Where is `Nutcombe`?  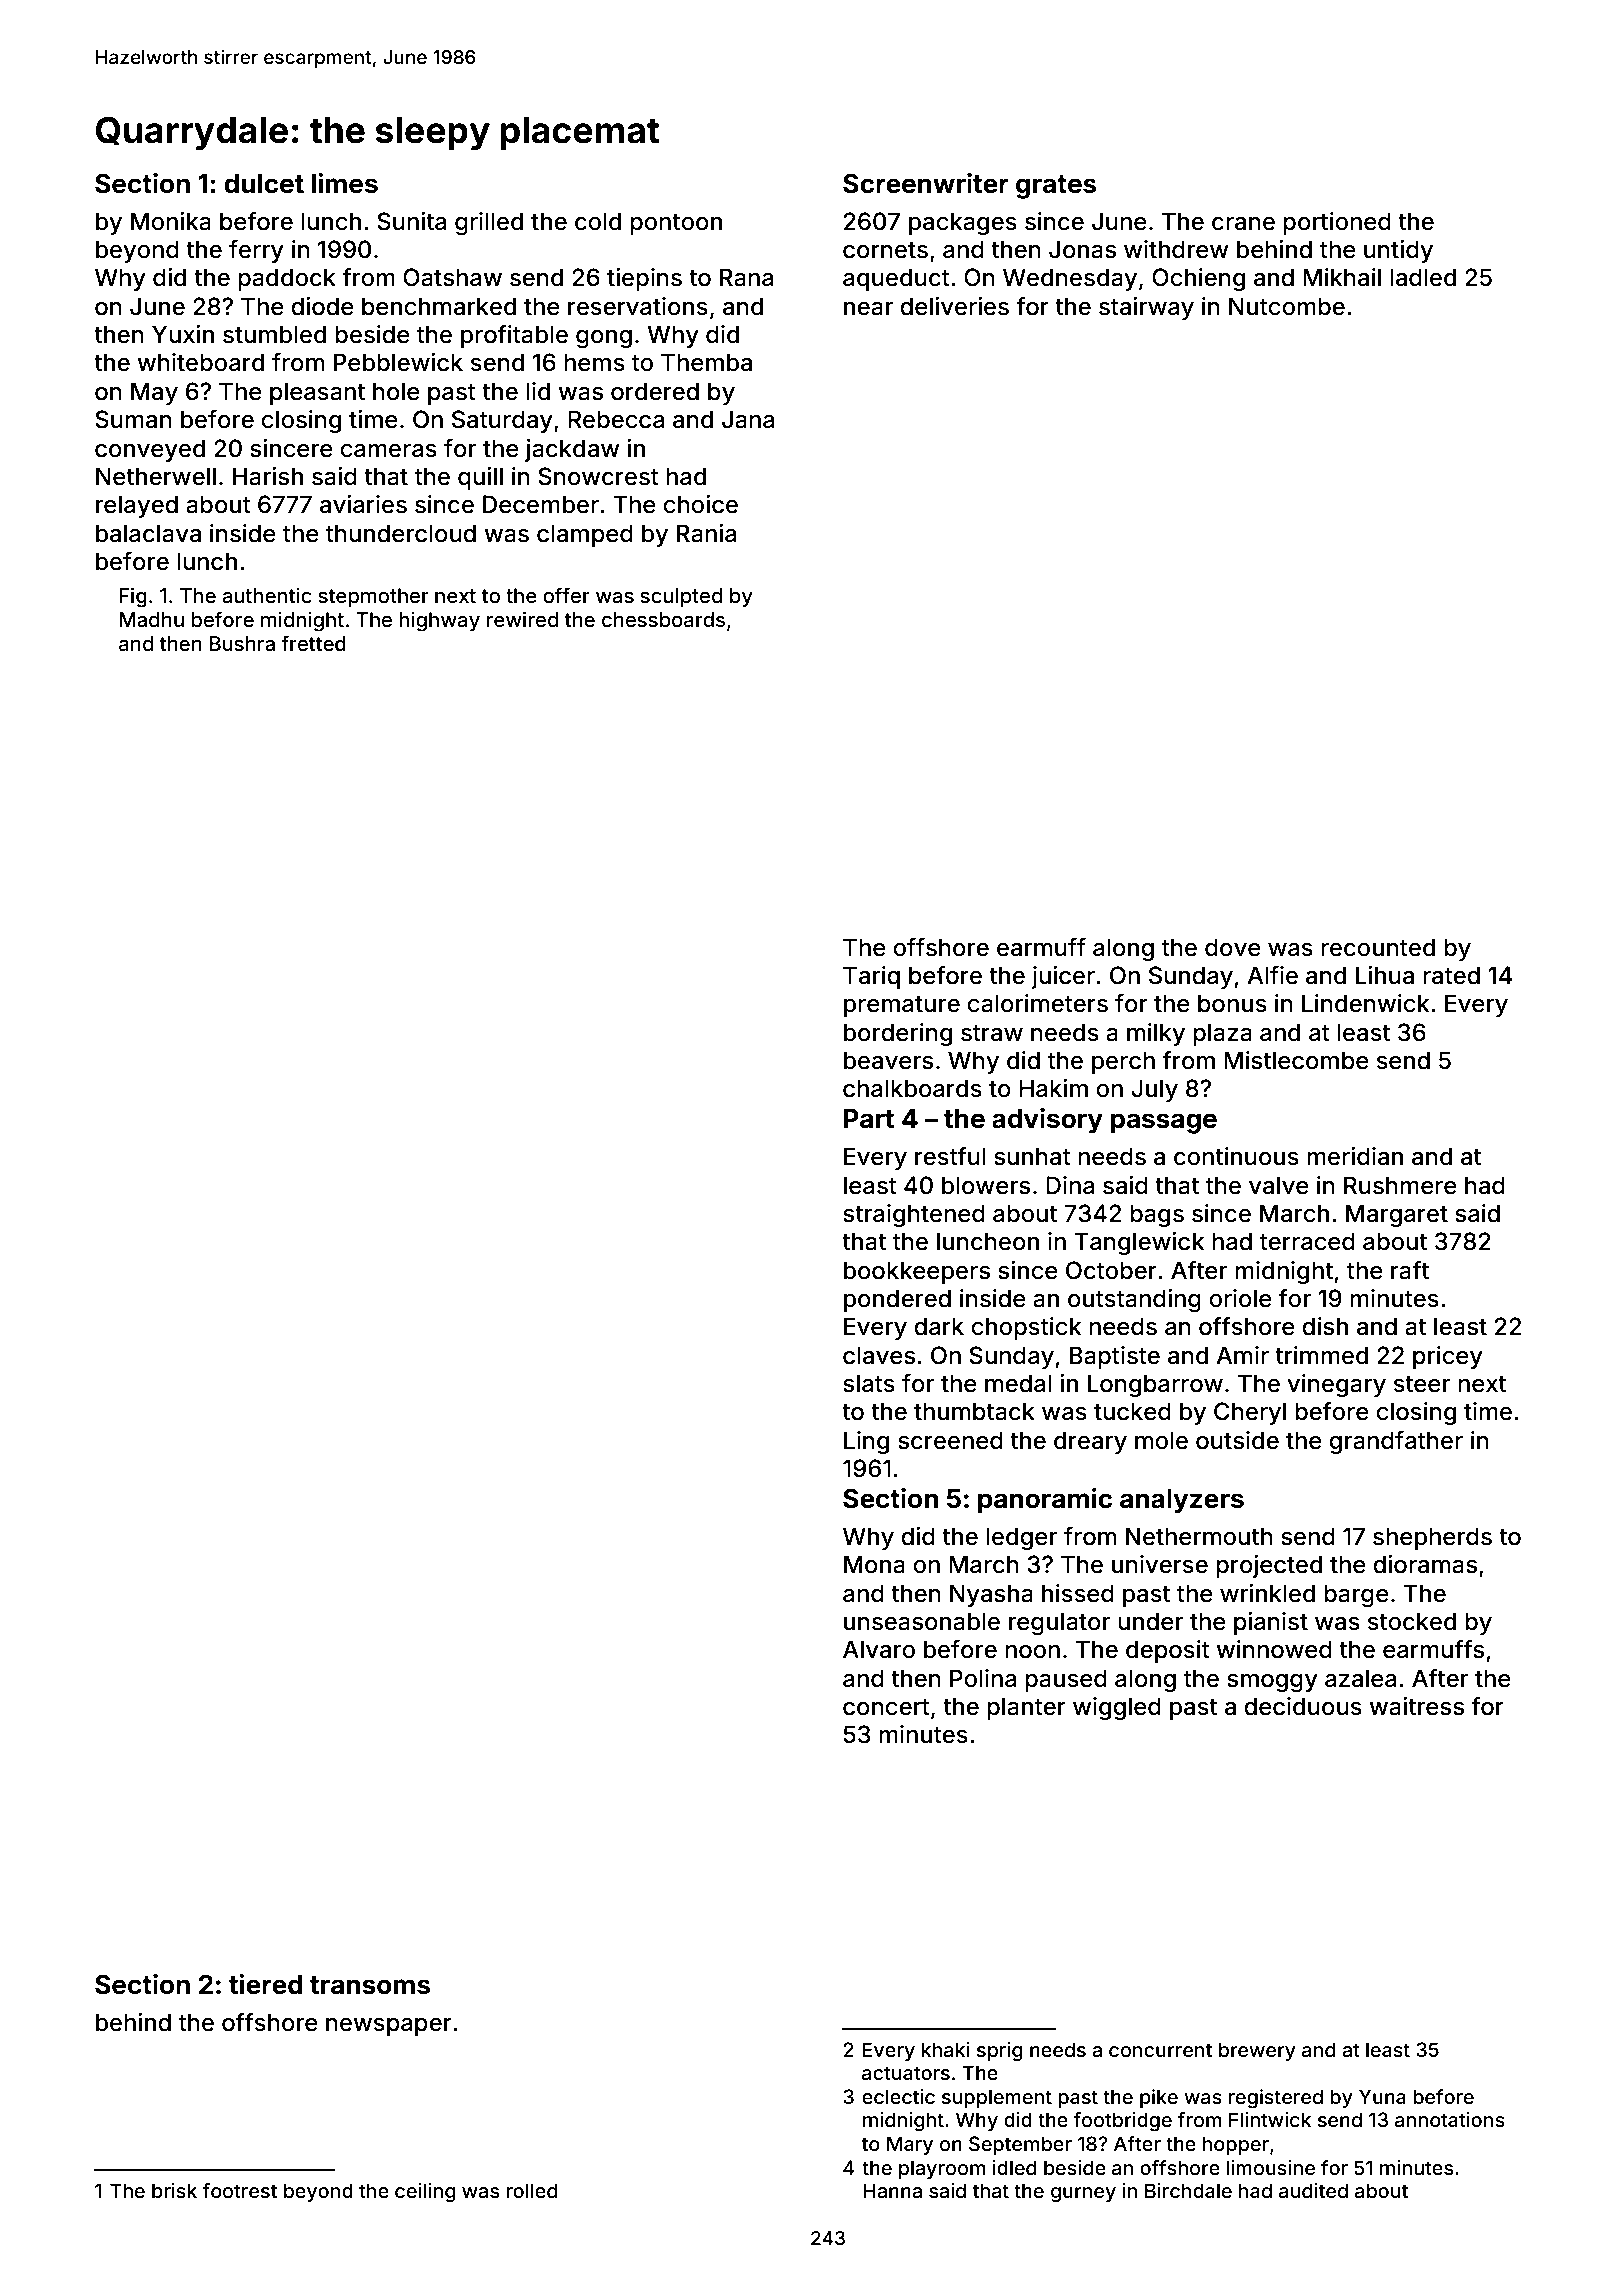
Nutcombe is located at coordinates (1287, 306).
